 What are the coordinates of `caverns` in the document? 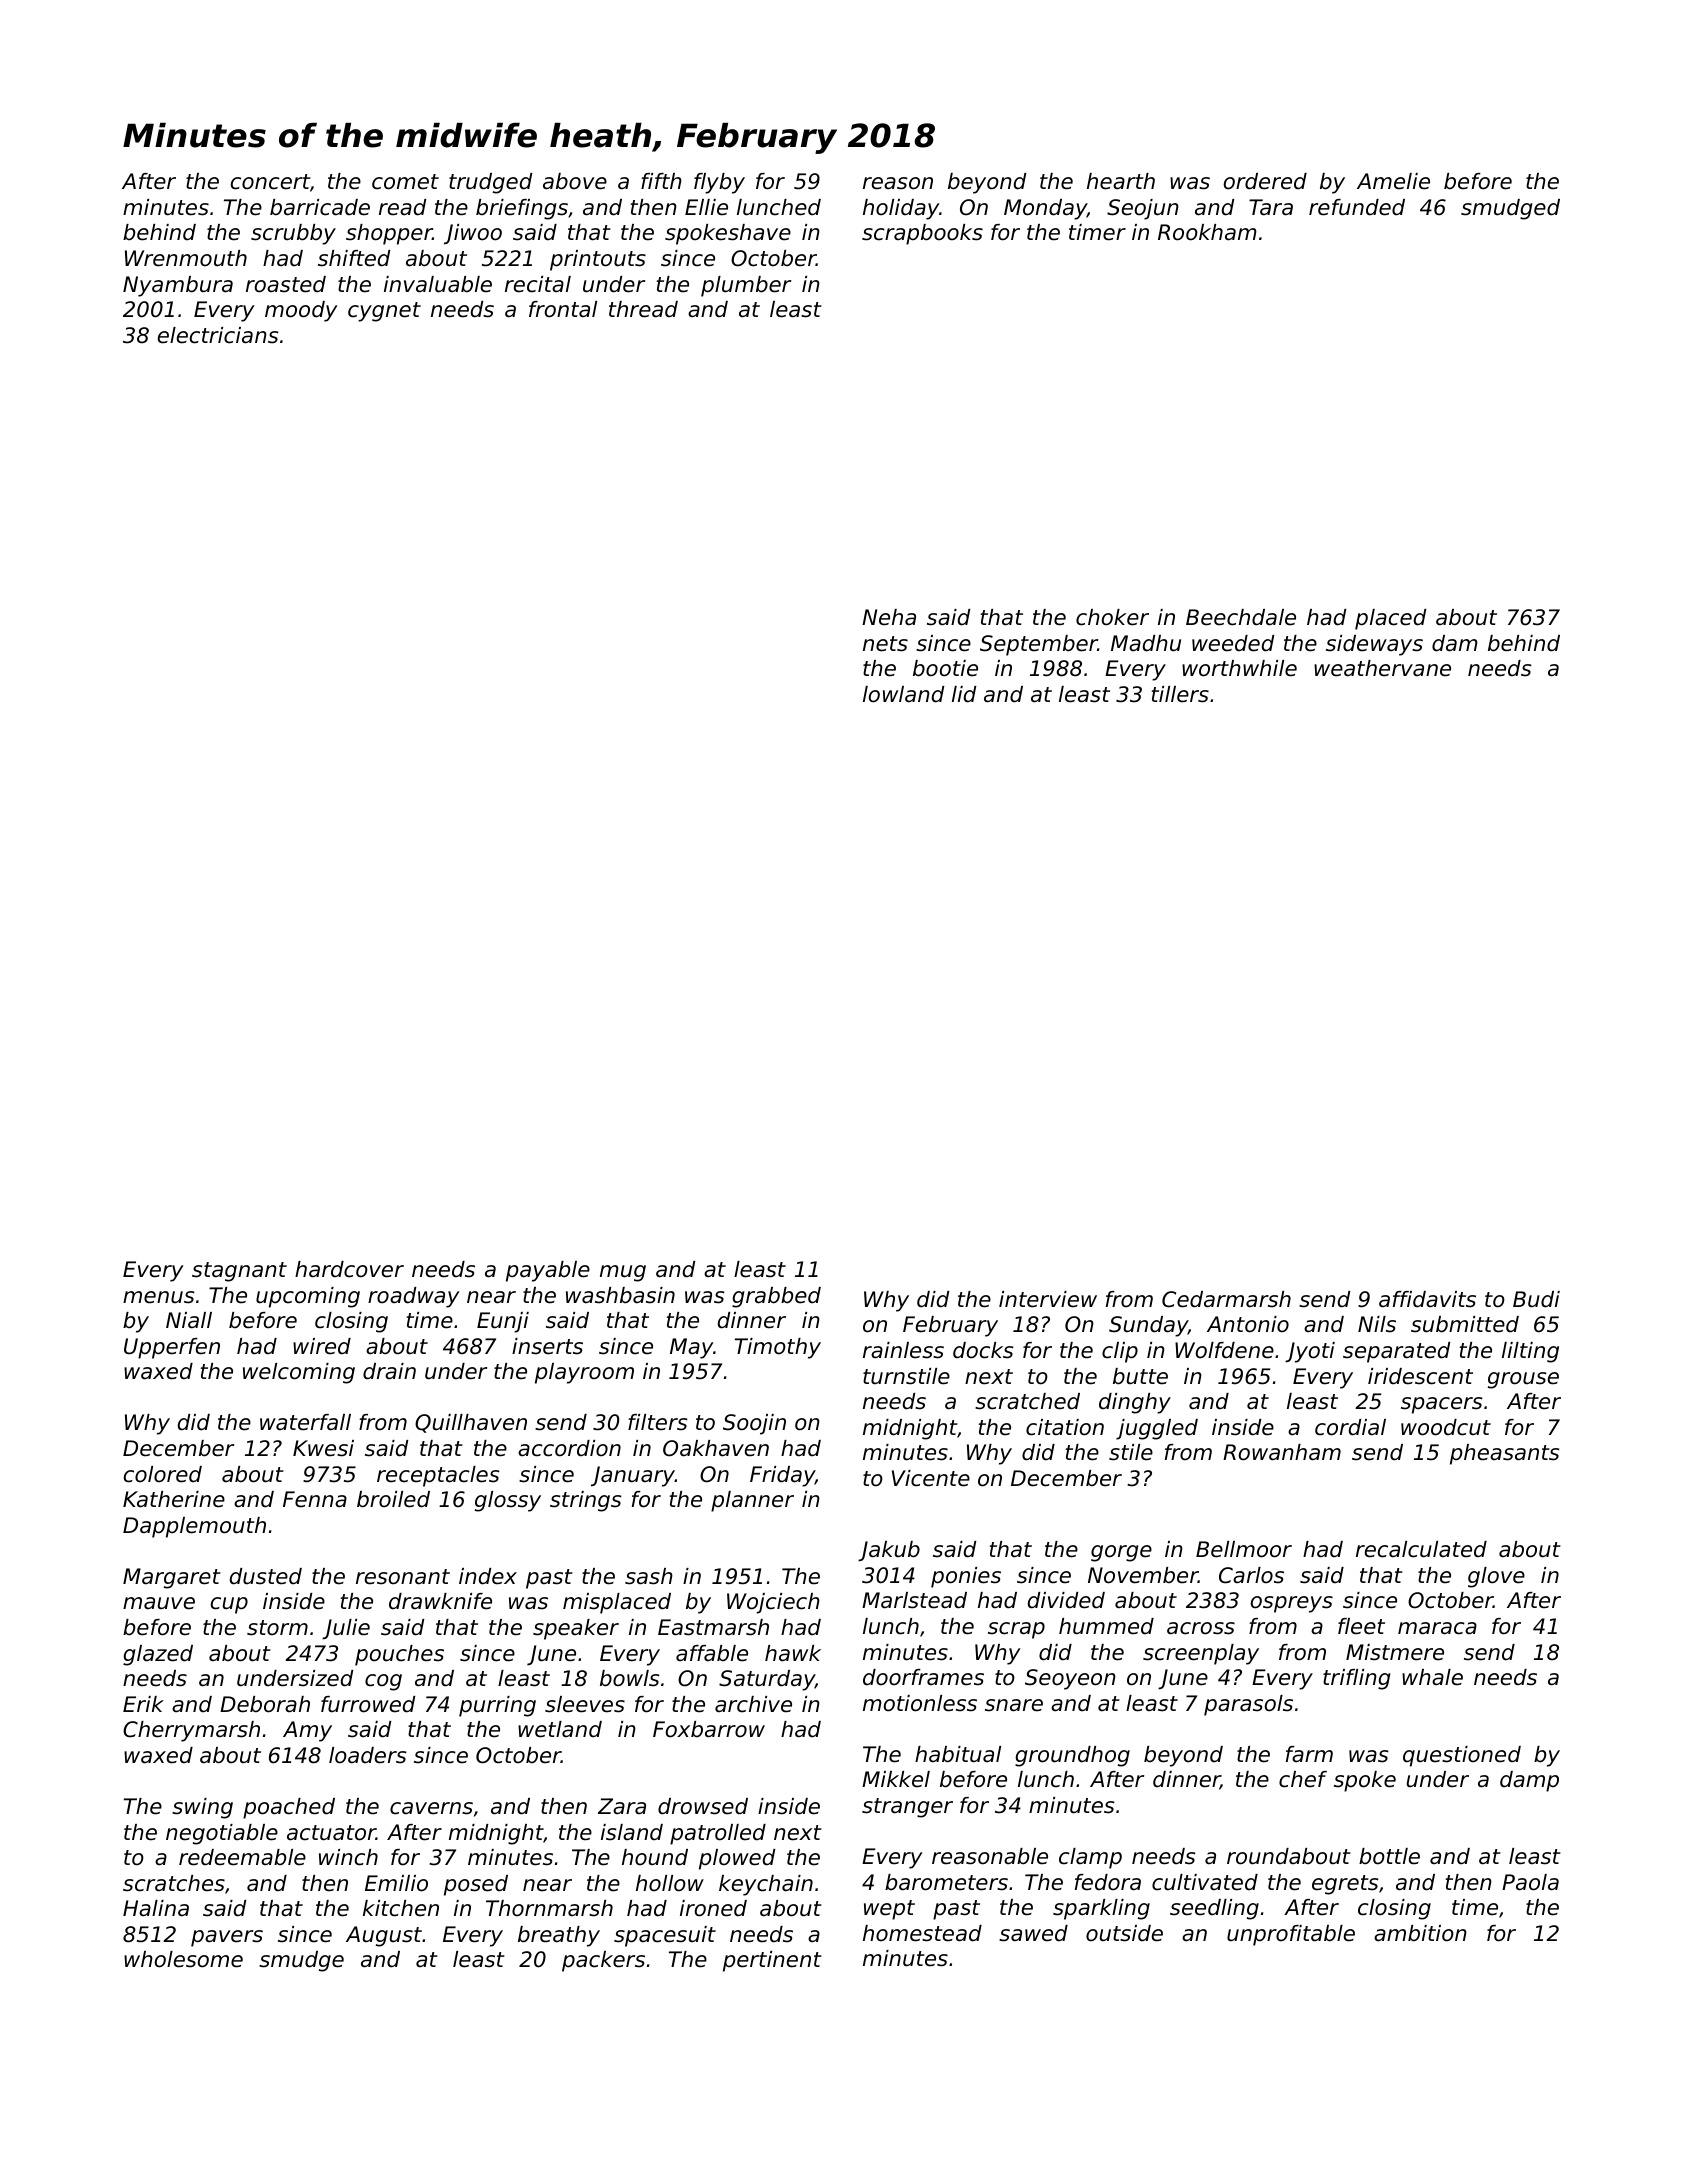 It's located at (431, 1808).
